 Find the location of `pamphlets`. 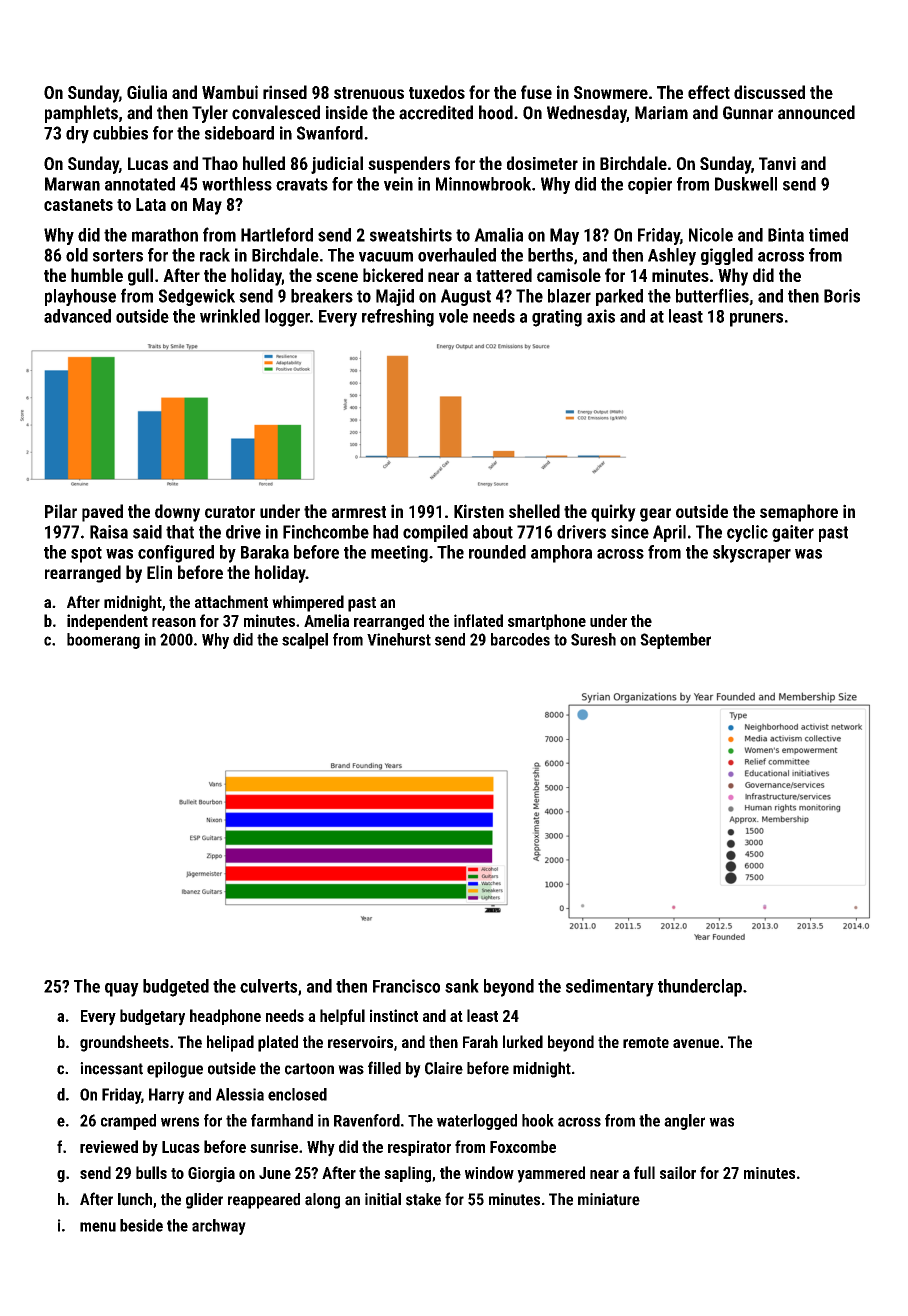

pamphlets is located at coordinates (81, 114).
